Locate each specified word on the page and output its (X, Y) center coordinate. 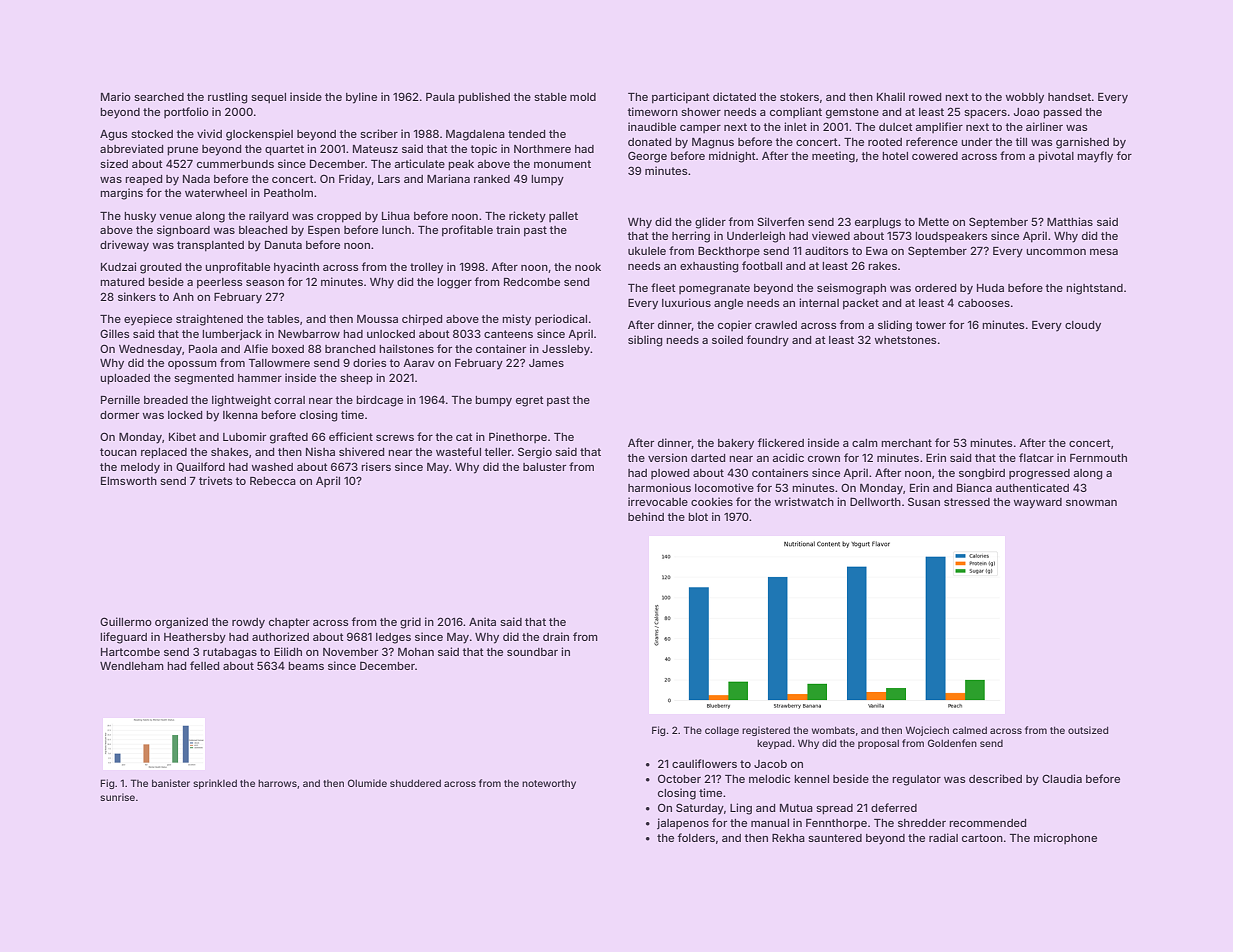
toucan (118, 452)
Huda (990, 288)
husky (140, 217)
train (508, 229)
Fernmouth (1098, 458)
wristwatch (804, 501)
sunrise (117, 797)
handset (1069, 97)
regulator (916, 780)
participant (681, 98)
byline (361, 98)
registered (766, 731)
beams (306, 666)
